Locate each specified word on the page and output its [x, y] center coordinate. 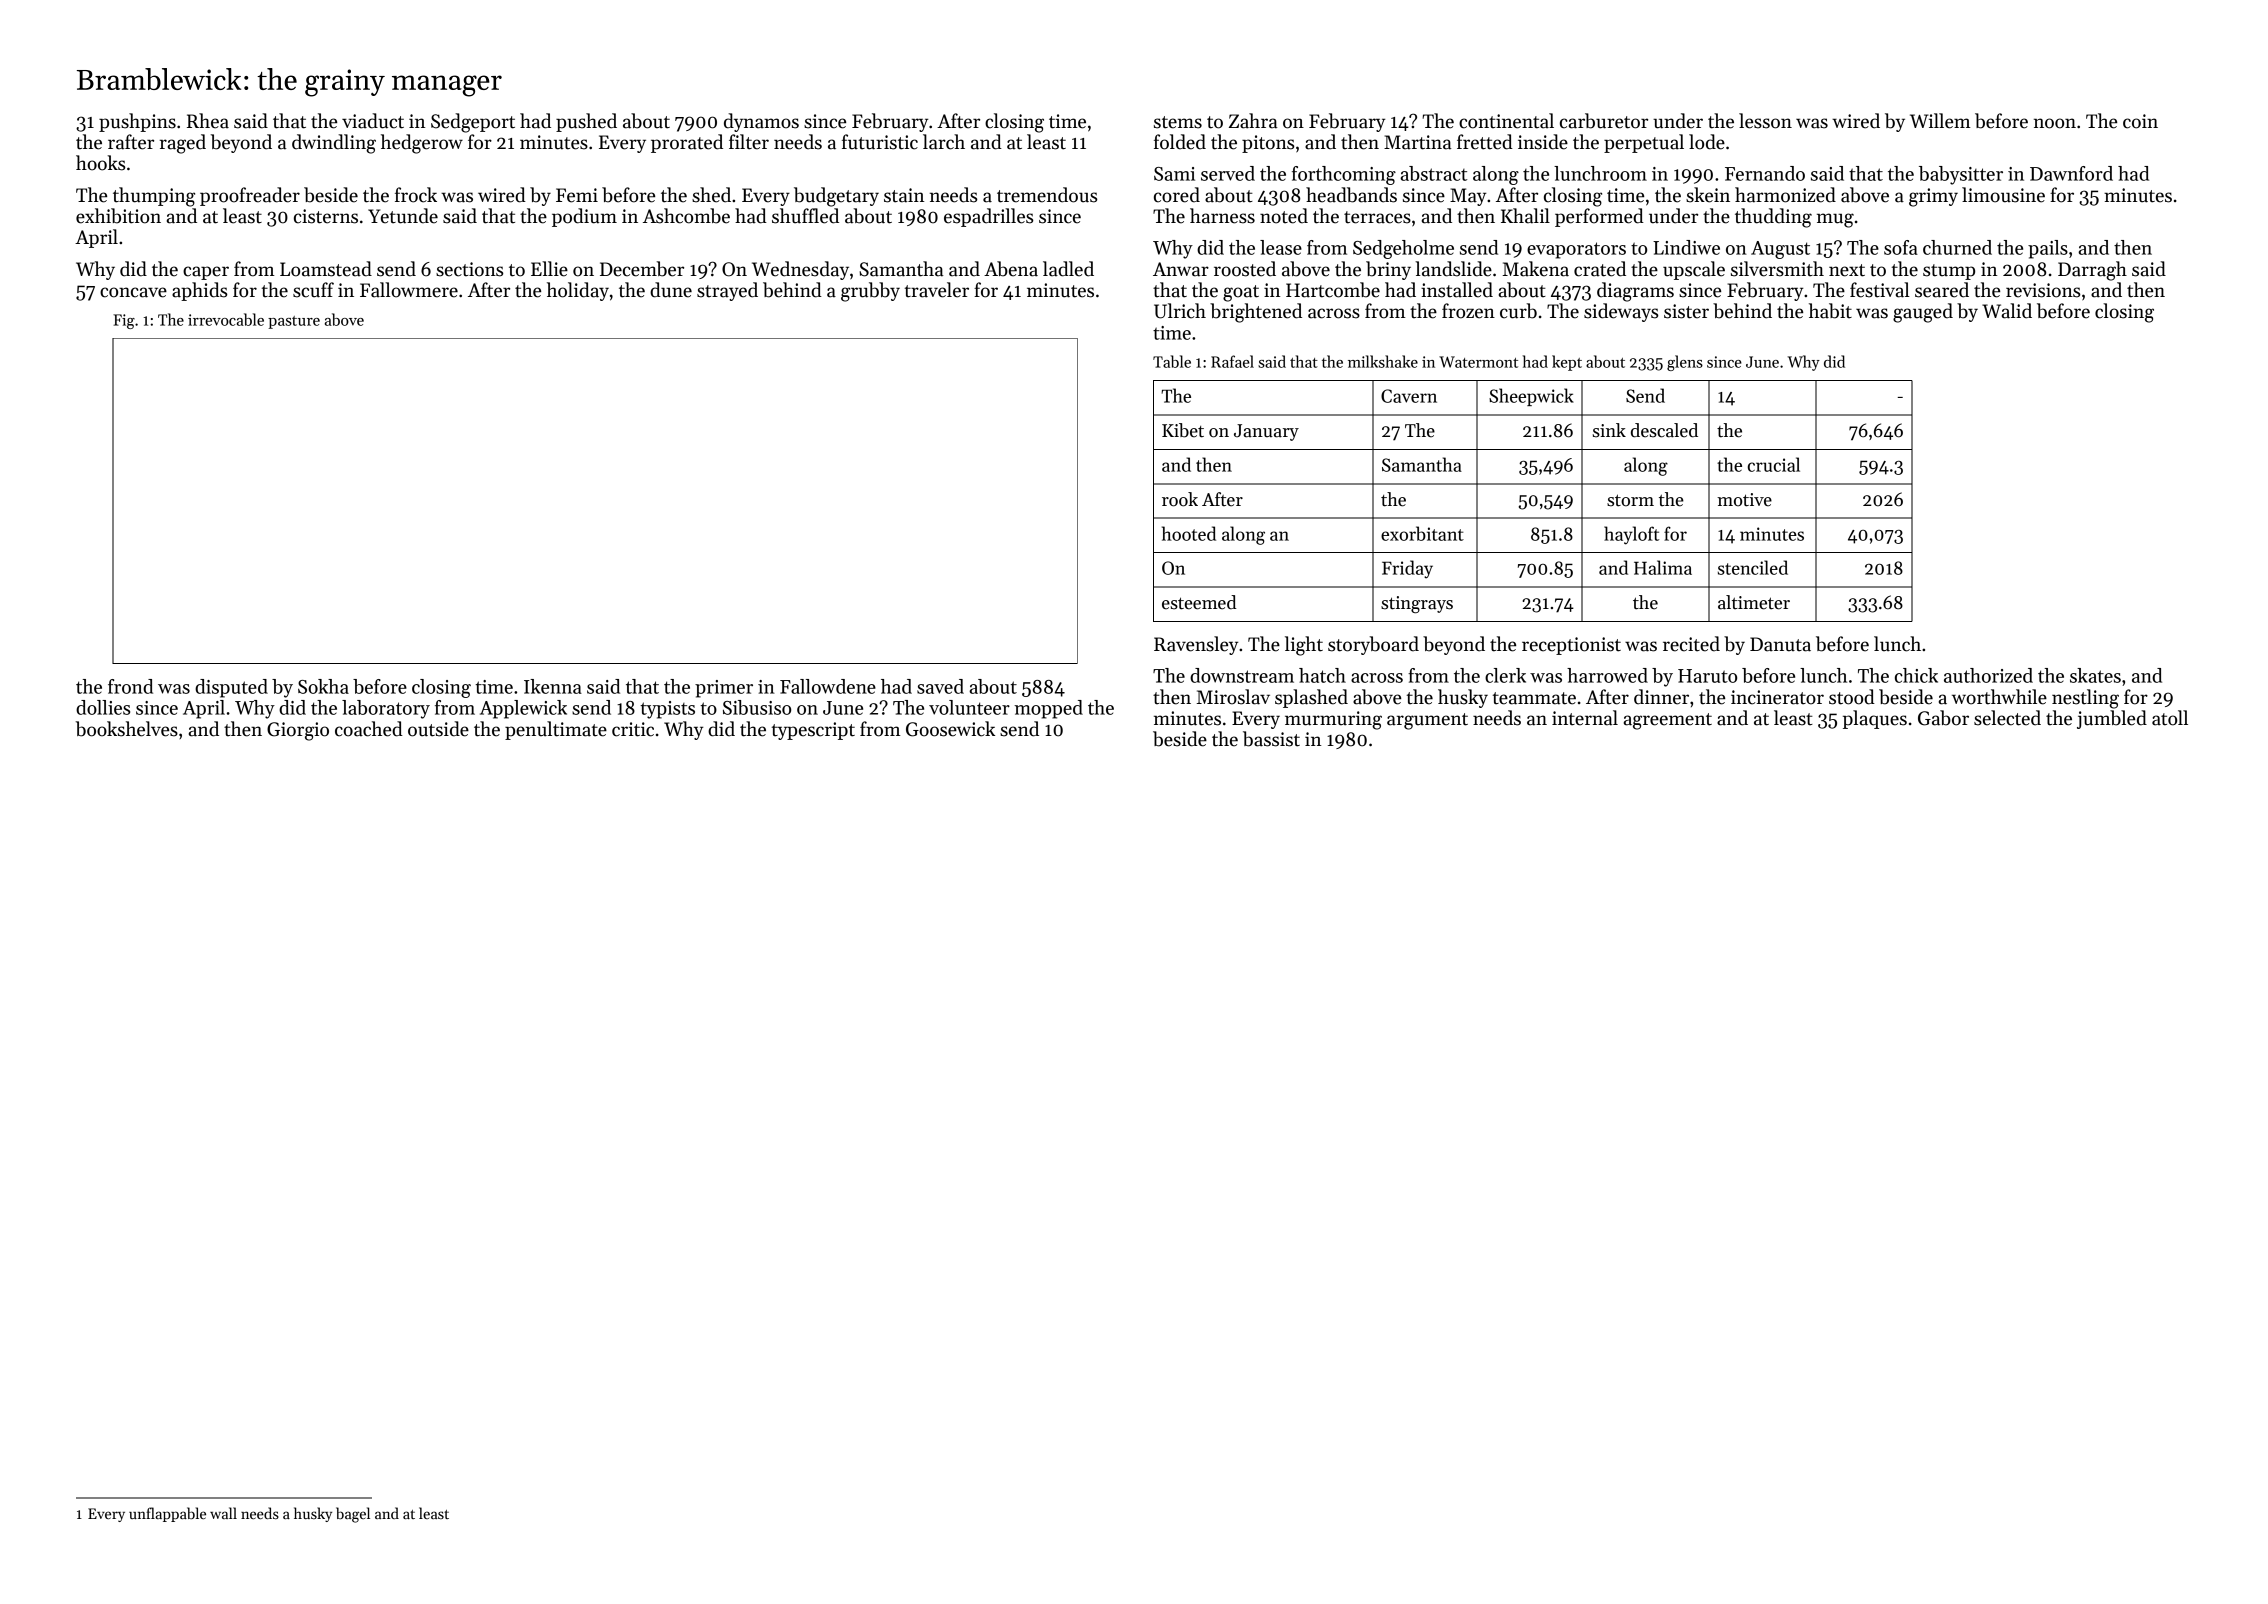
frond [130, 686]
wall [223, 1513]
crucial [1774, 464]
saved [940, 686]
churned [1957, 247]
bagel [353, 1515]
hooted [1189, 533]
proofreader [250, 196]
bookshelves [127, 729]
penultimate [556, 730]
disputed [231, 688]
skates [2095, 675]
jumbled [2112, 719]
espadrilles [988, 217]
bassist [1271, 739]
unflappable [167, 1514]
